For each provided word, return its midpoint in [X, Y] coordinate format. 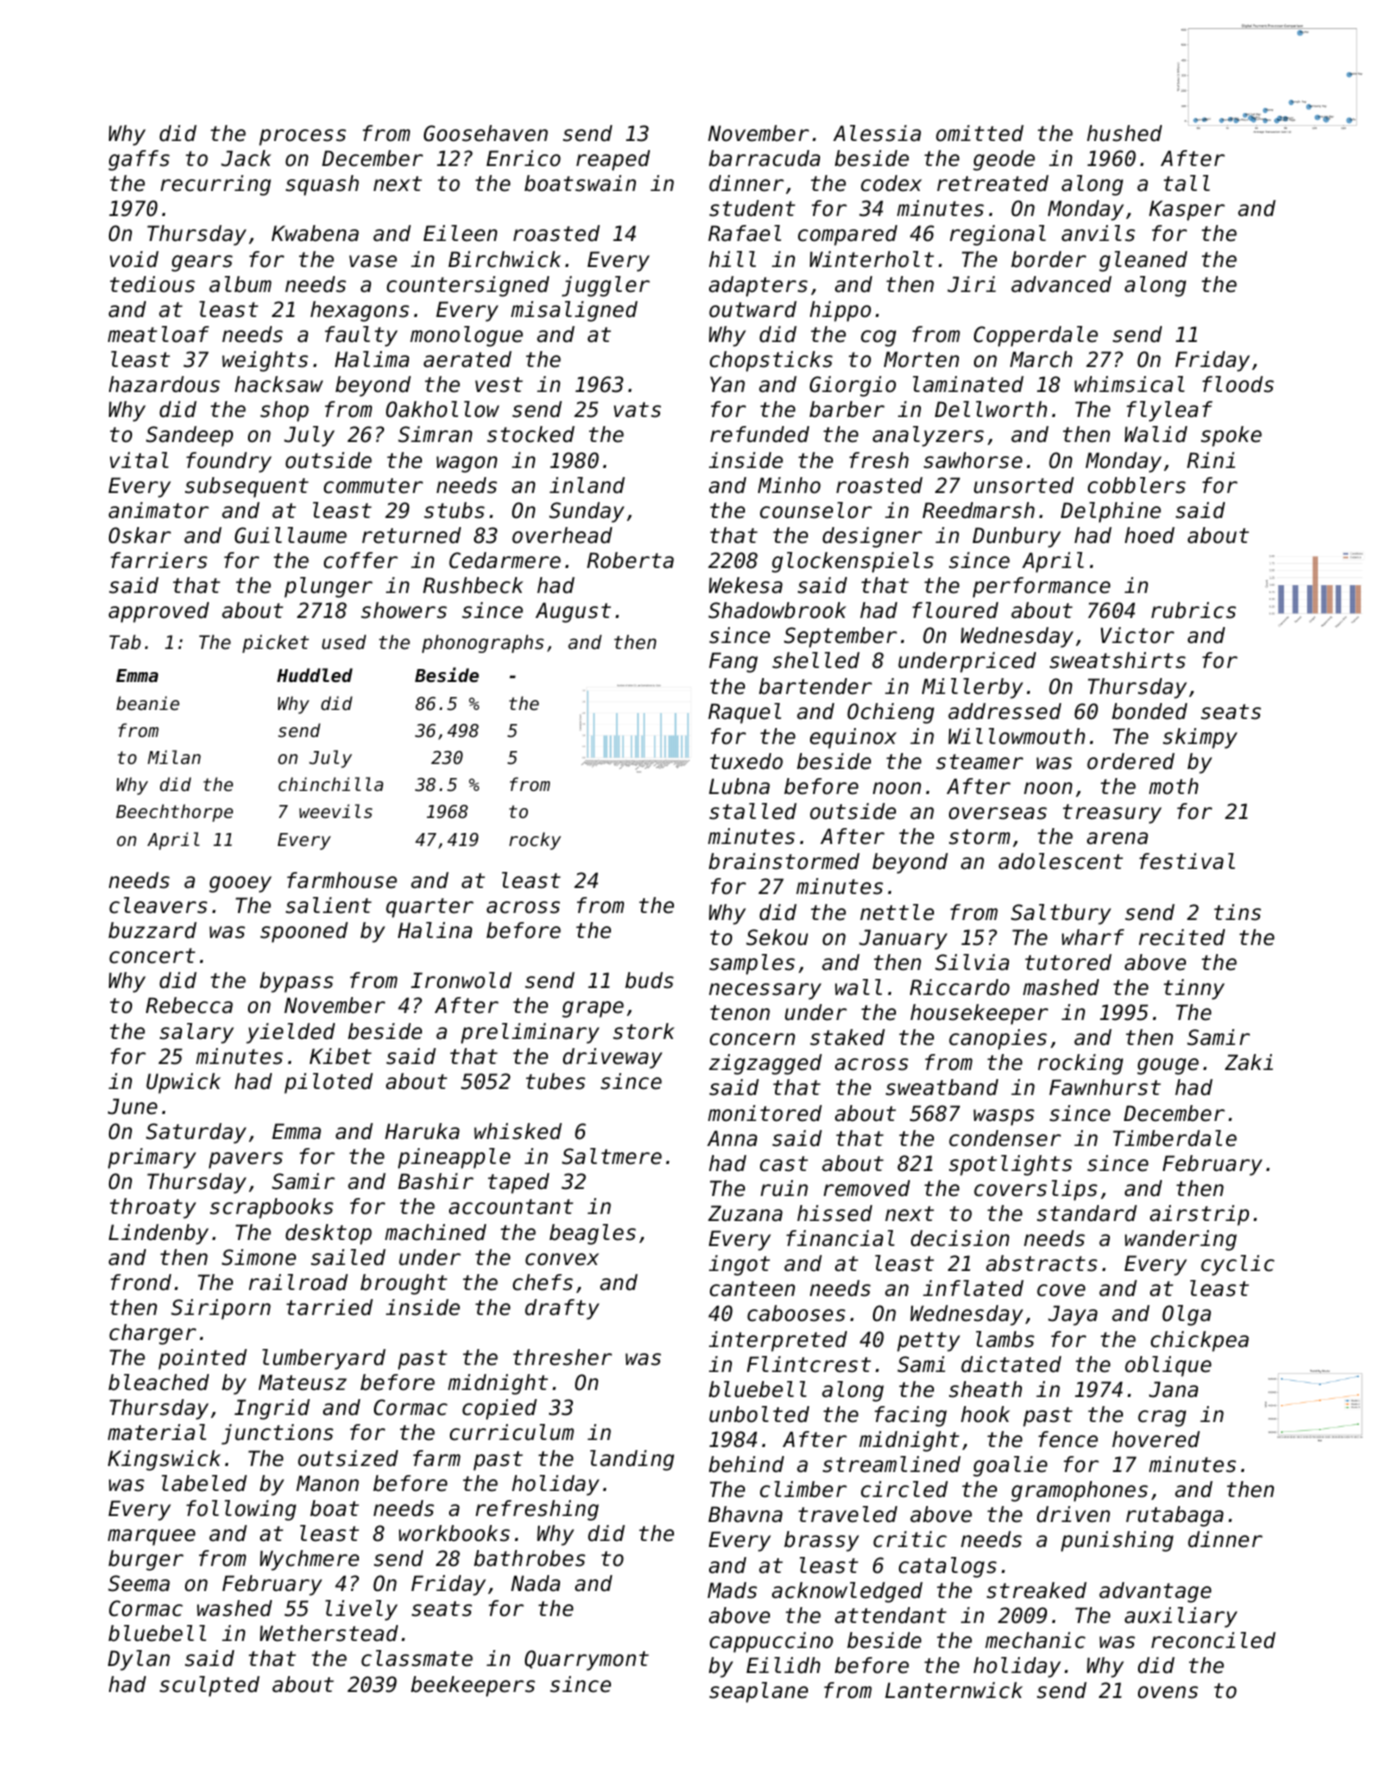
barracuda [764, 158]
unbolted [759, 1414]
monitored [765, 1113]
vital [139, 460]
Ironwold [461, 980]
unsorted [1024, 485]
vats [637, 410]
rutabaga [1175, 1516]
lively [361, 1610]
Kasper [1187, 210]
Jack [246, 158]
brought [403, 1284]
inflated [973, 1288]
